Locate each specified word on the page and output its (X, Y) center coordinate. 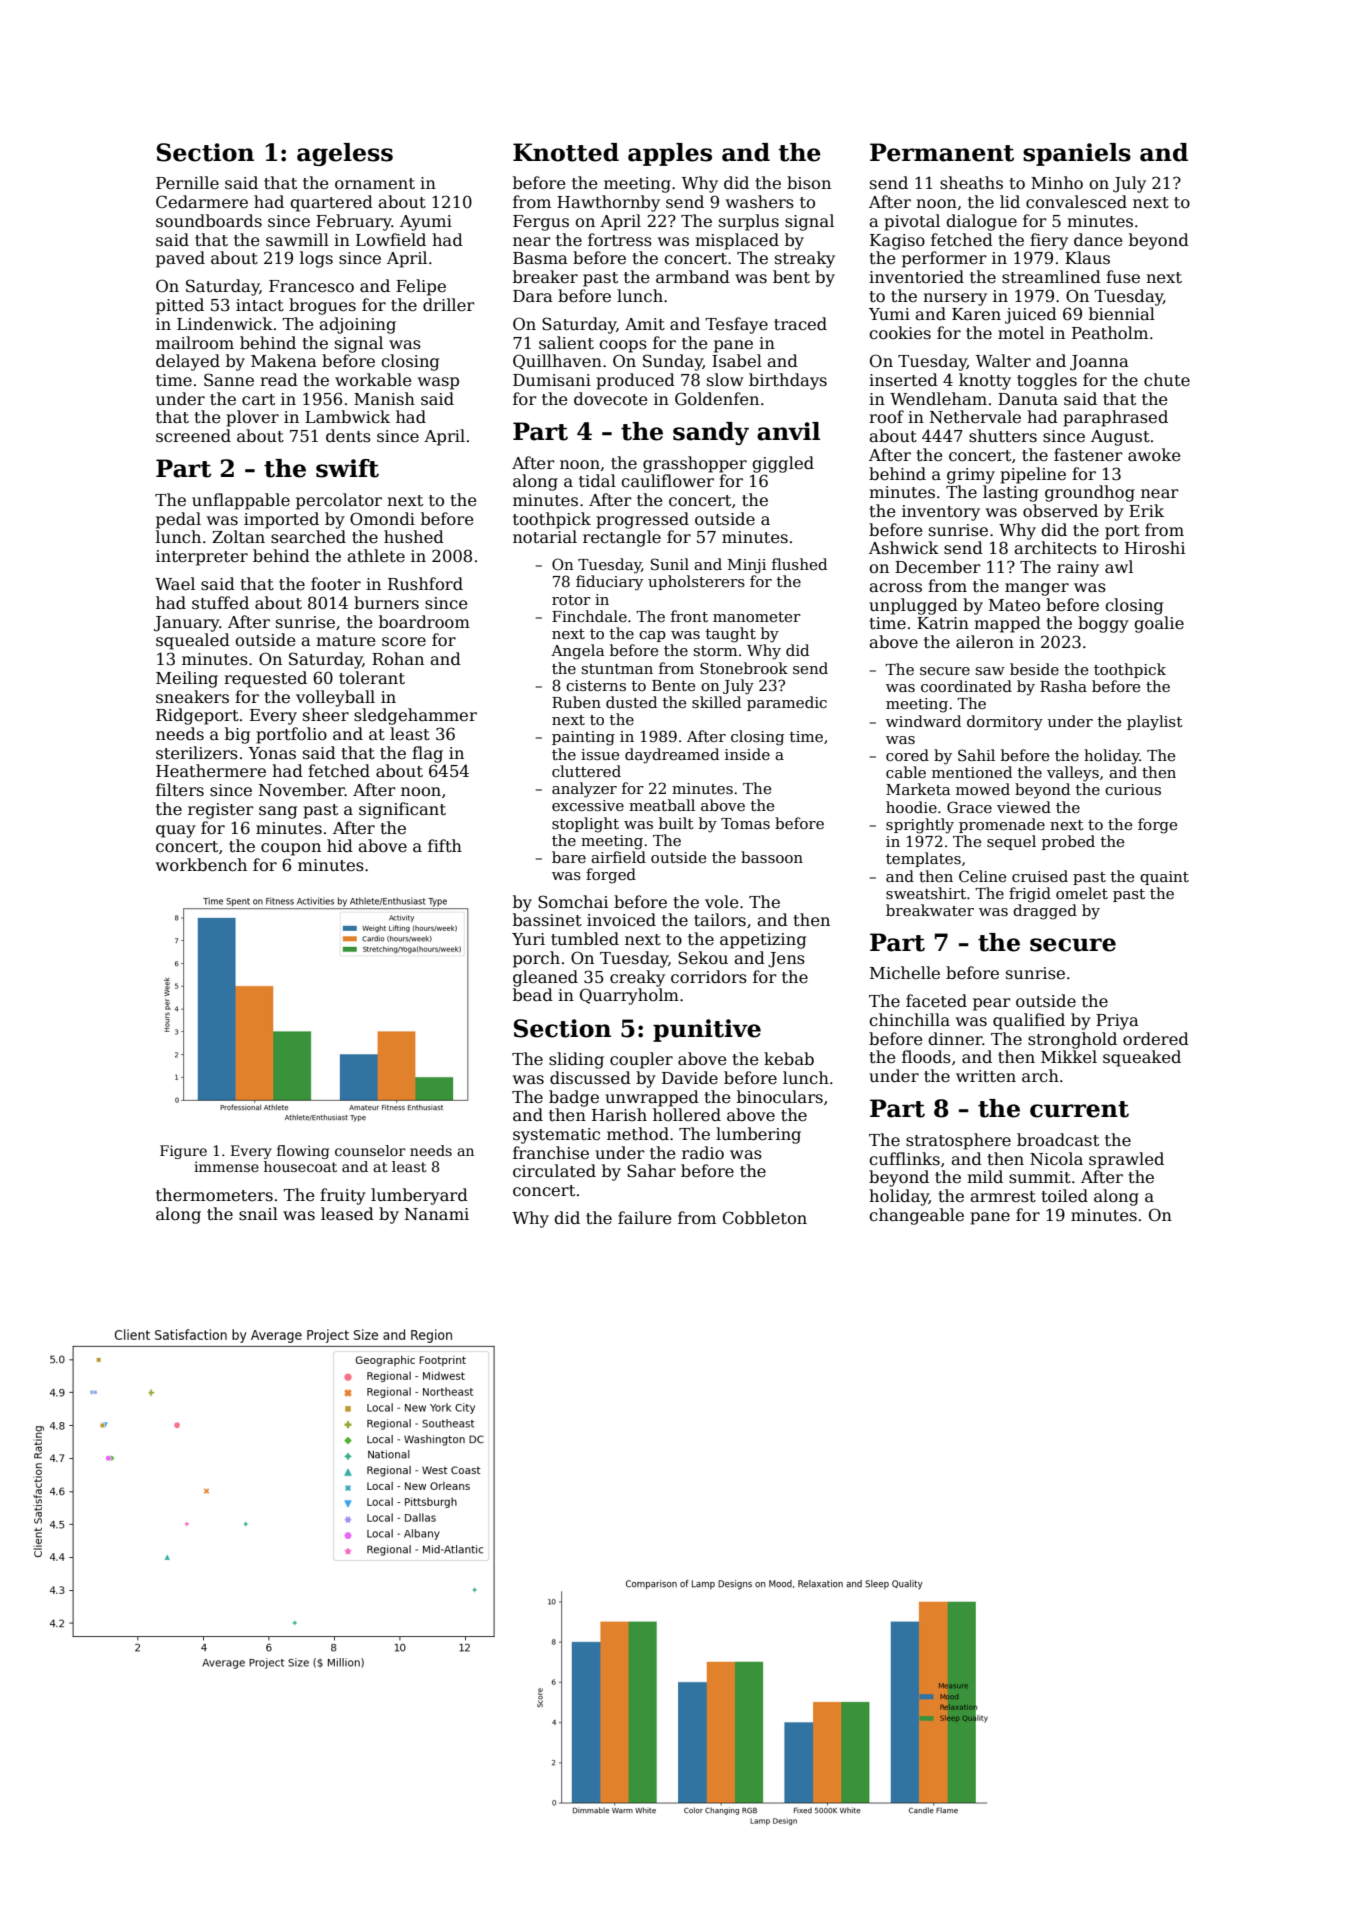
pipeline (1033, 475)
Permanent (942, 152)
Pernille (187, 183)
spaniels (1077, 154)
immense (226, 1166)
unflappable (241, 501)
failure (645, 1218)
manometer (757, 617)
